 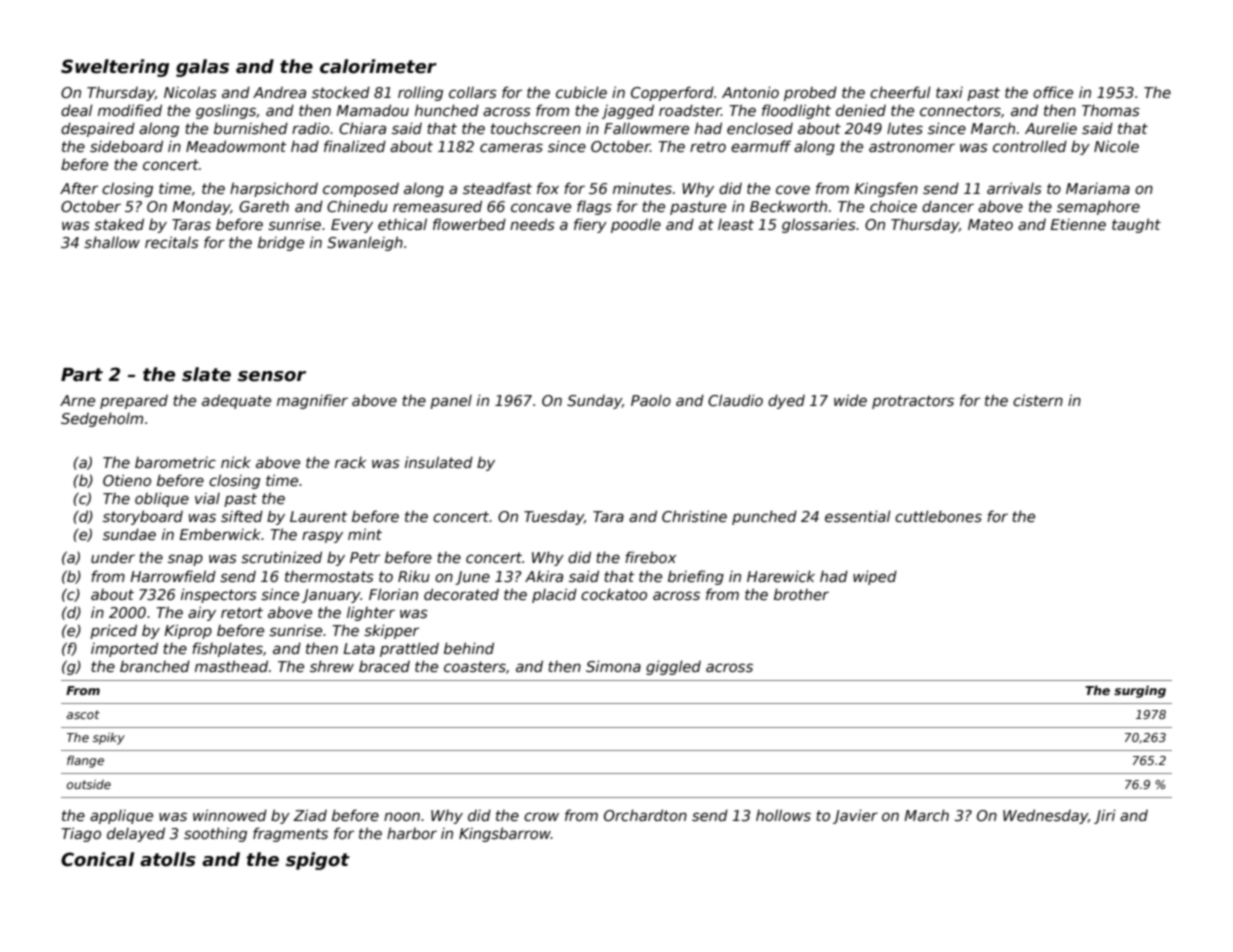 What do you see at coordinates (783, 815) in the screenshot?
I see `hollows` at bounding box center [783, 815].
